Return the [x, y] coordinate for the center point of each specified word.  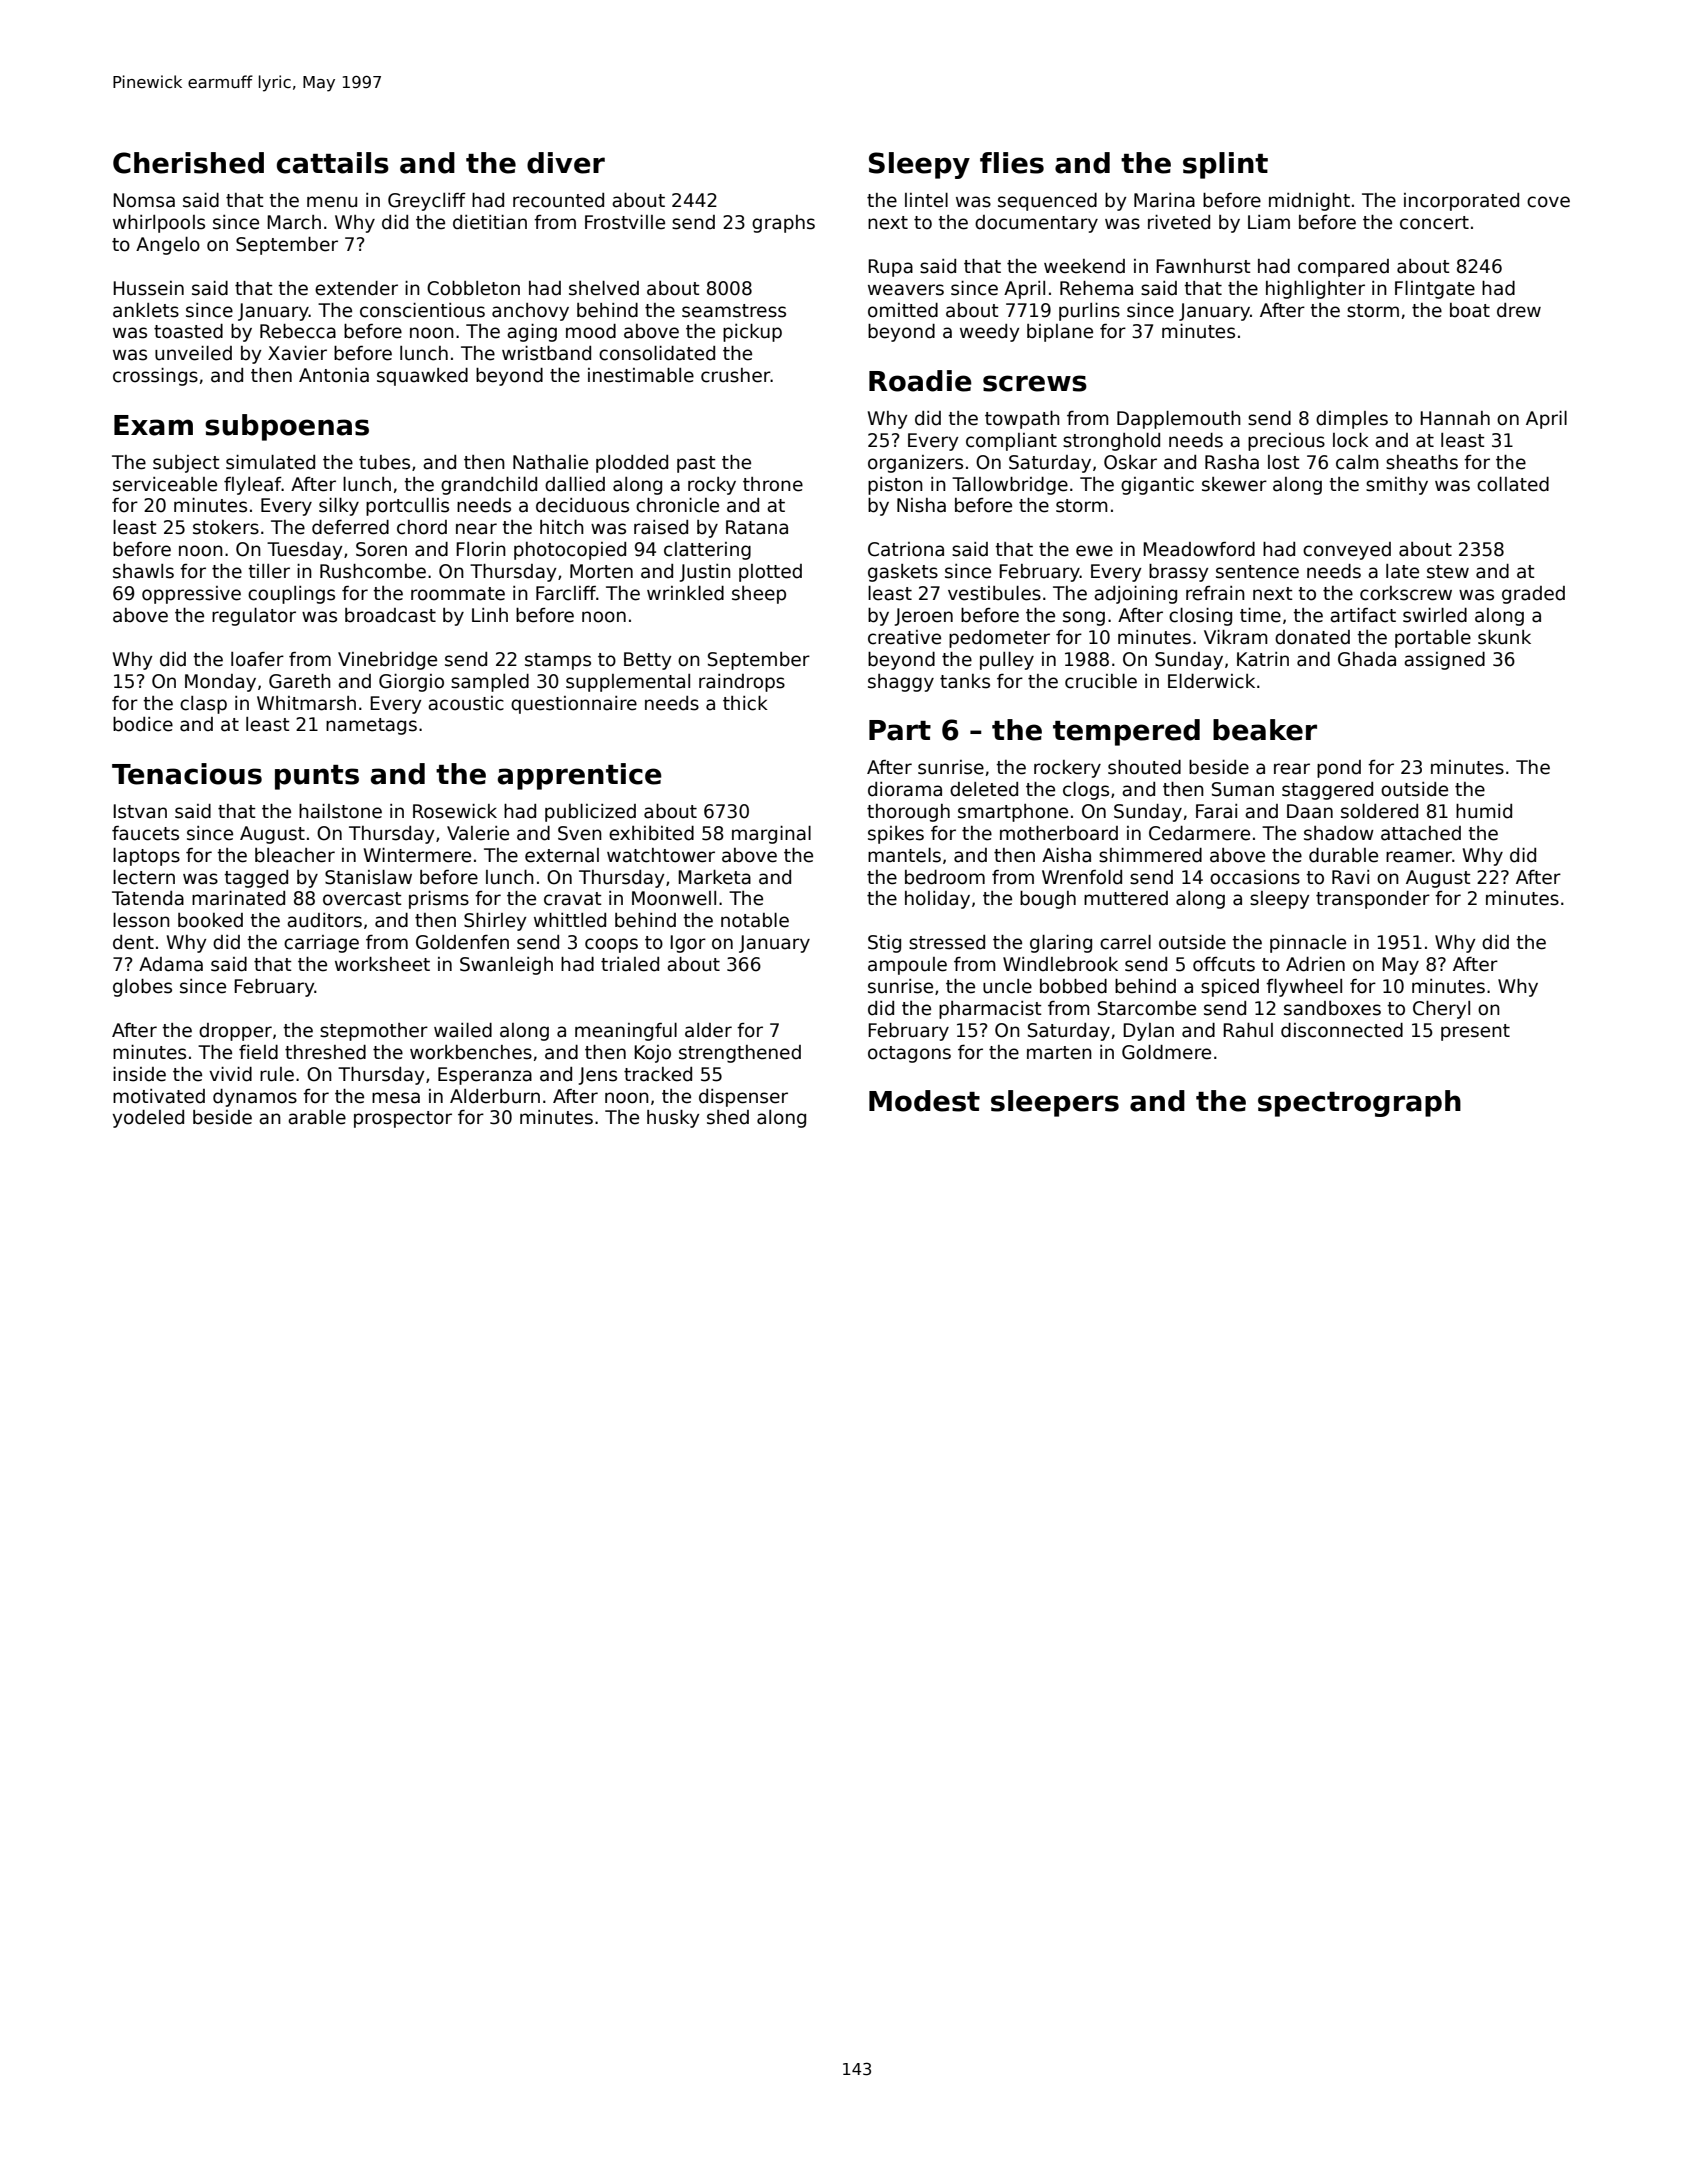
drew [1519, 310]
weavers [906, 290]
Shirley [495, 922]
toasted [188, 331]
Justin [705, 573]
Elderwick [1211, 681]
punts [317, 777]
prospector [403, 1119]
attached [1421, 833]
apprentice [580, 776]
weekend [1084, 266]
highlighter [1315, 290]
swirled [1435, 615]
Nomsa [144, 200]
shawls [143, 571]
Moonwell [674, 898]
